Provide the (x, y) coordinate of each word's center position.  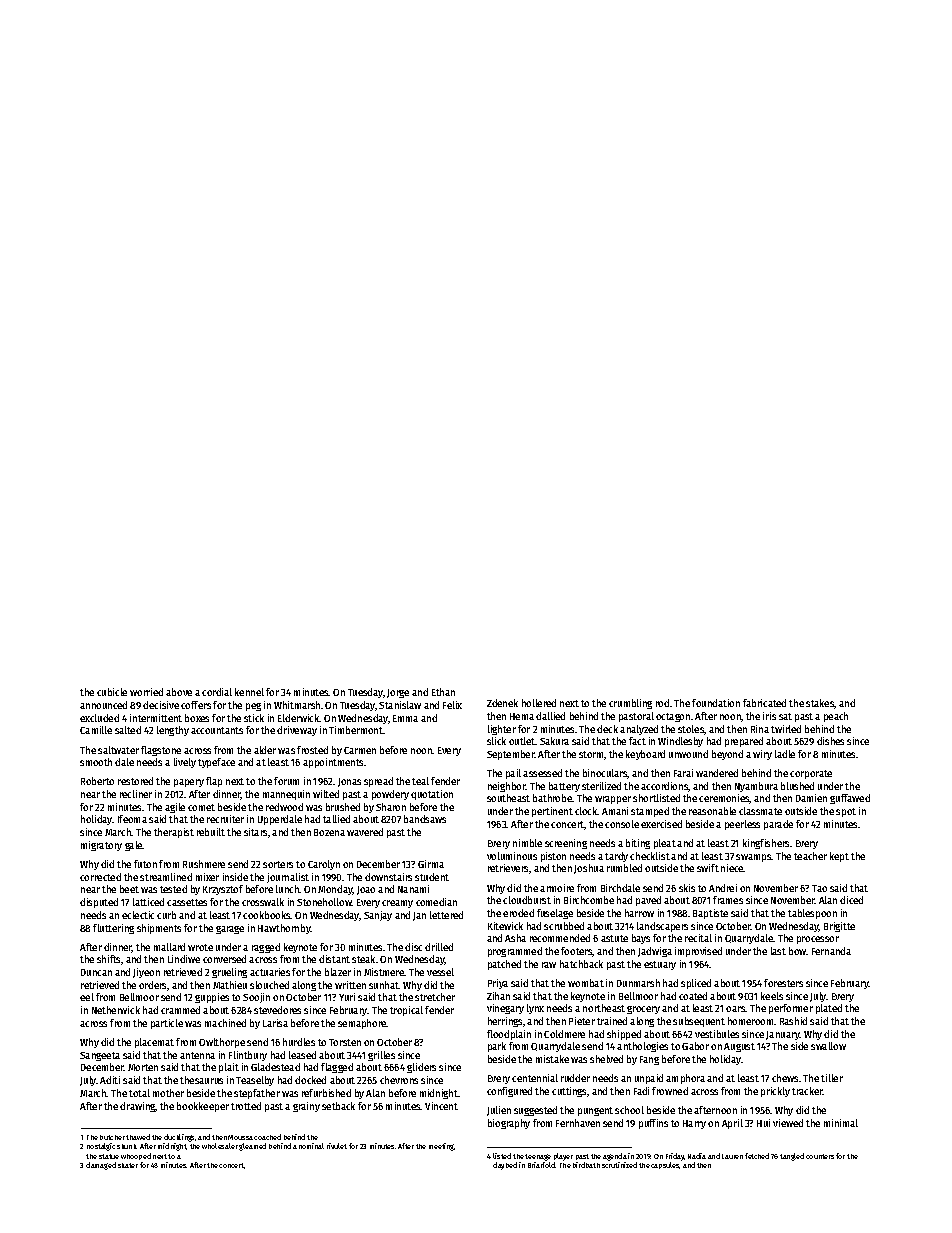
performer (791, 1009)
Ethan (443, 692)
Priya (498, 984)
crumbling (630, 704)
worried (146, 692)
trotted (246, 1106)
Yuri (347, 997)
